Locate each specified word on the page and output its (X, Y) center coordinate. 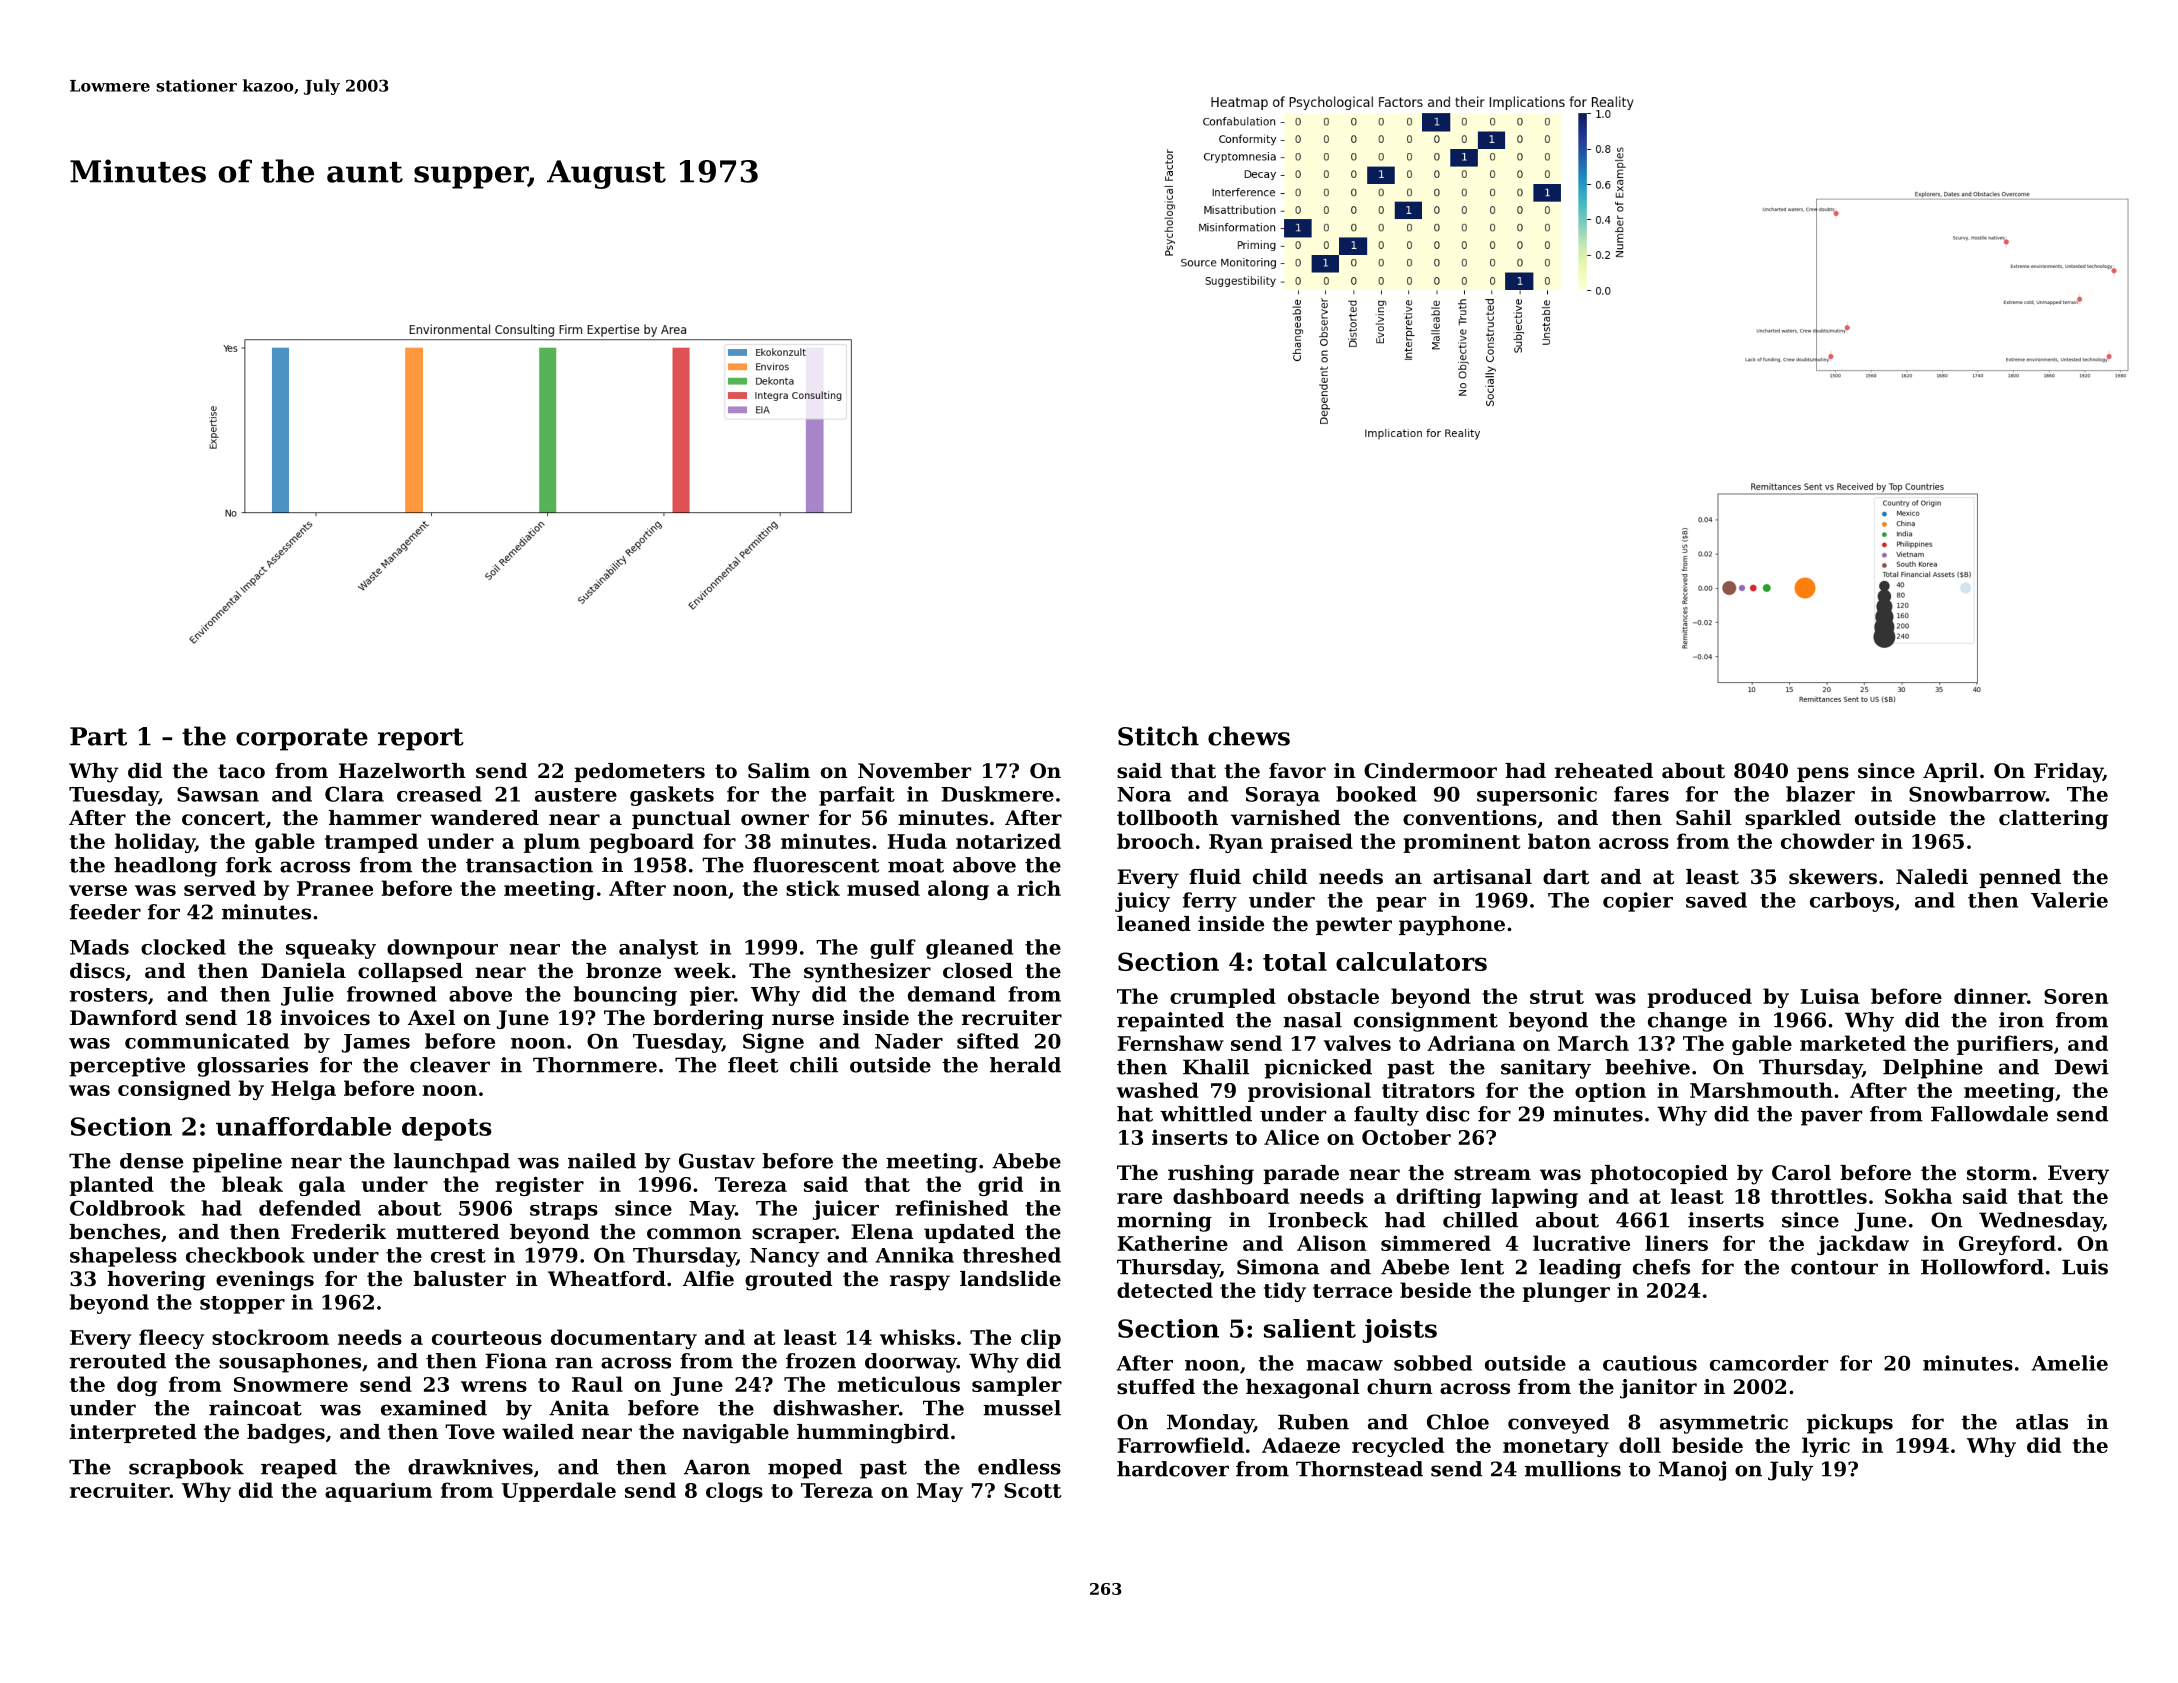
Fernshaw (1171, 1043)
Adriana (1471, 1043)
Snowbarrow (1977, 794)
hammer (375, 818)
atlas (2042, 1422)
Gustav (717, 1161)
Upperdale (559, 1492)
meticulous (899, 1384)
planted (111, 1186)
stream (1492, 1173)
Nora (1144, 794)
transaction (529, 865)
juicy (1142, 902)
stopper (242, 1305)
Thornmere (595, 1065)
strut (1557, 997)
